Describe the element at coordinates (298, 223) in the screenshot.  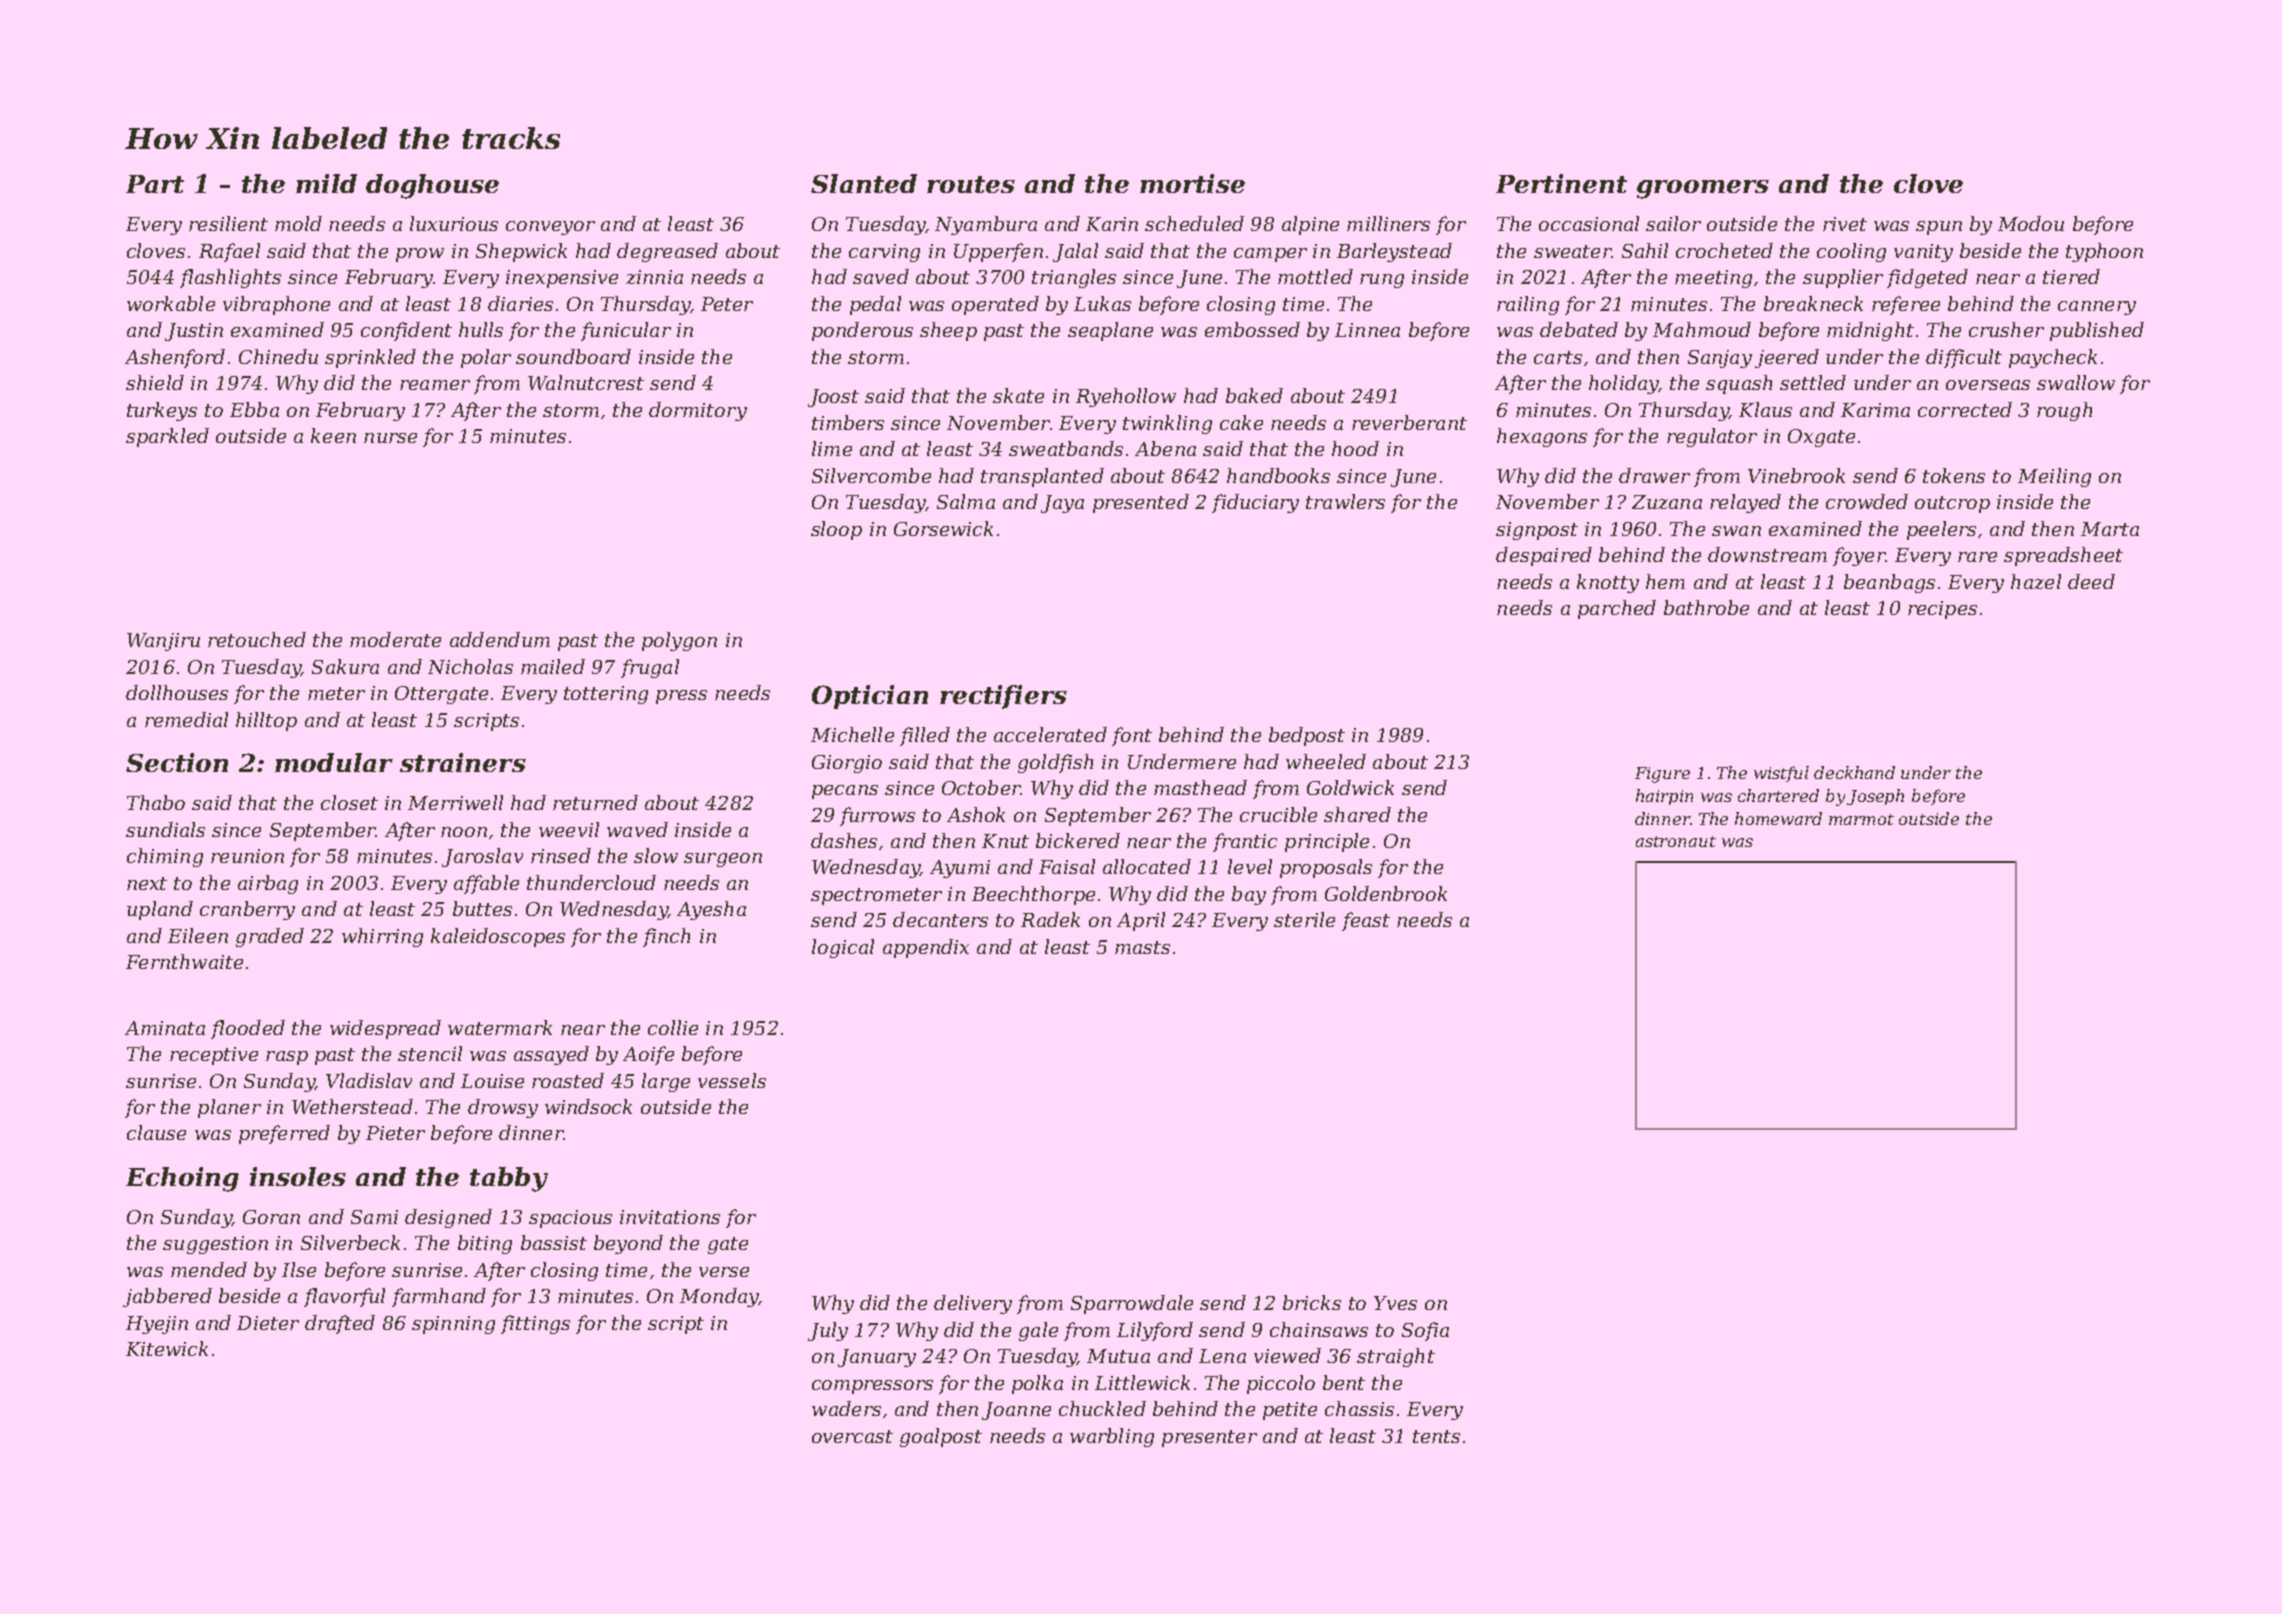
I see `mold` at that location.
